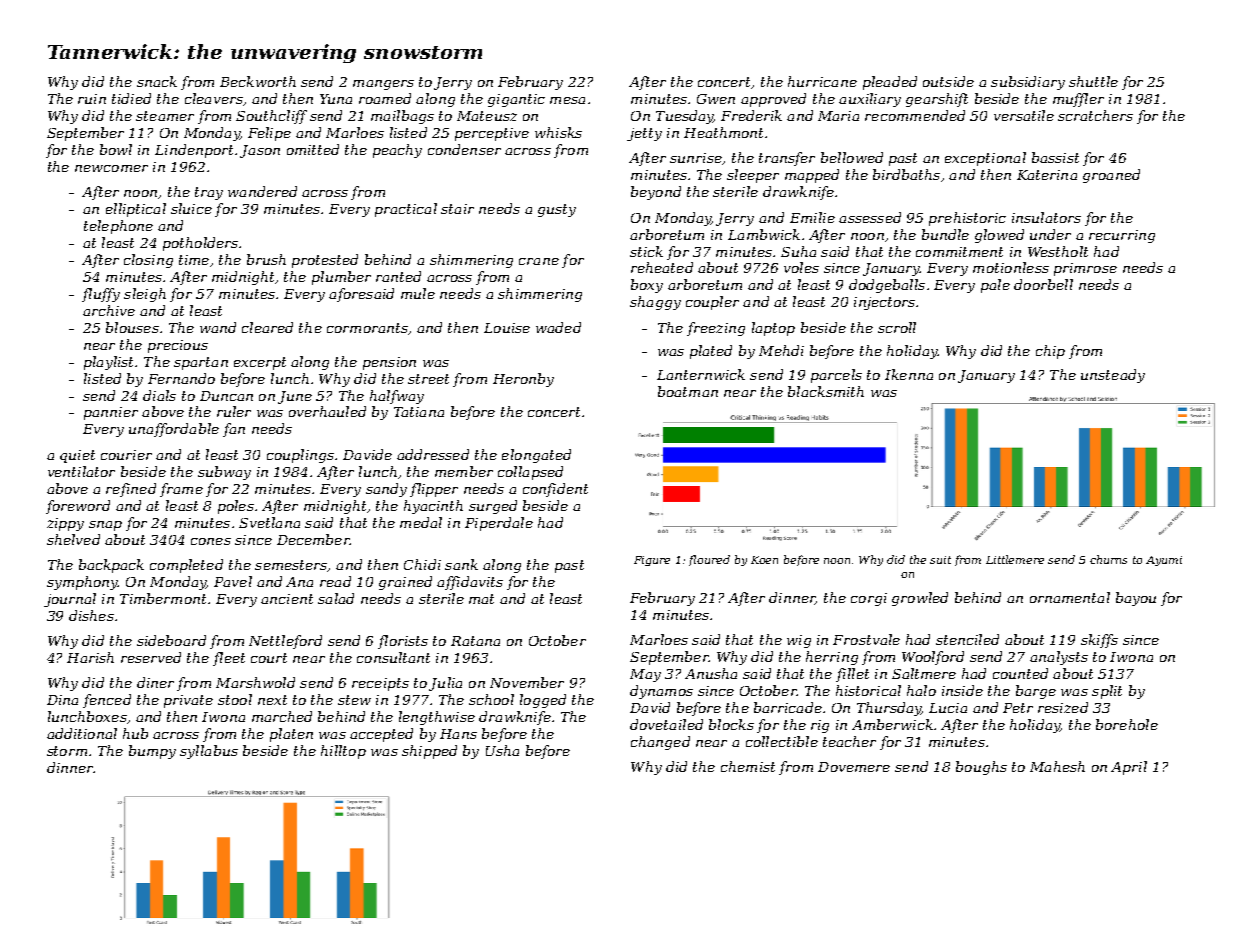 The height and width of the image is (952, 1233). Describe the element at coordinates (1111, 176) in the image. I see `groaned` at that location.
